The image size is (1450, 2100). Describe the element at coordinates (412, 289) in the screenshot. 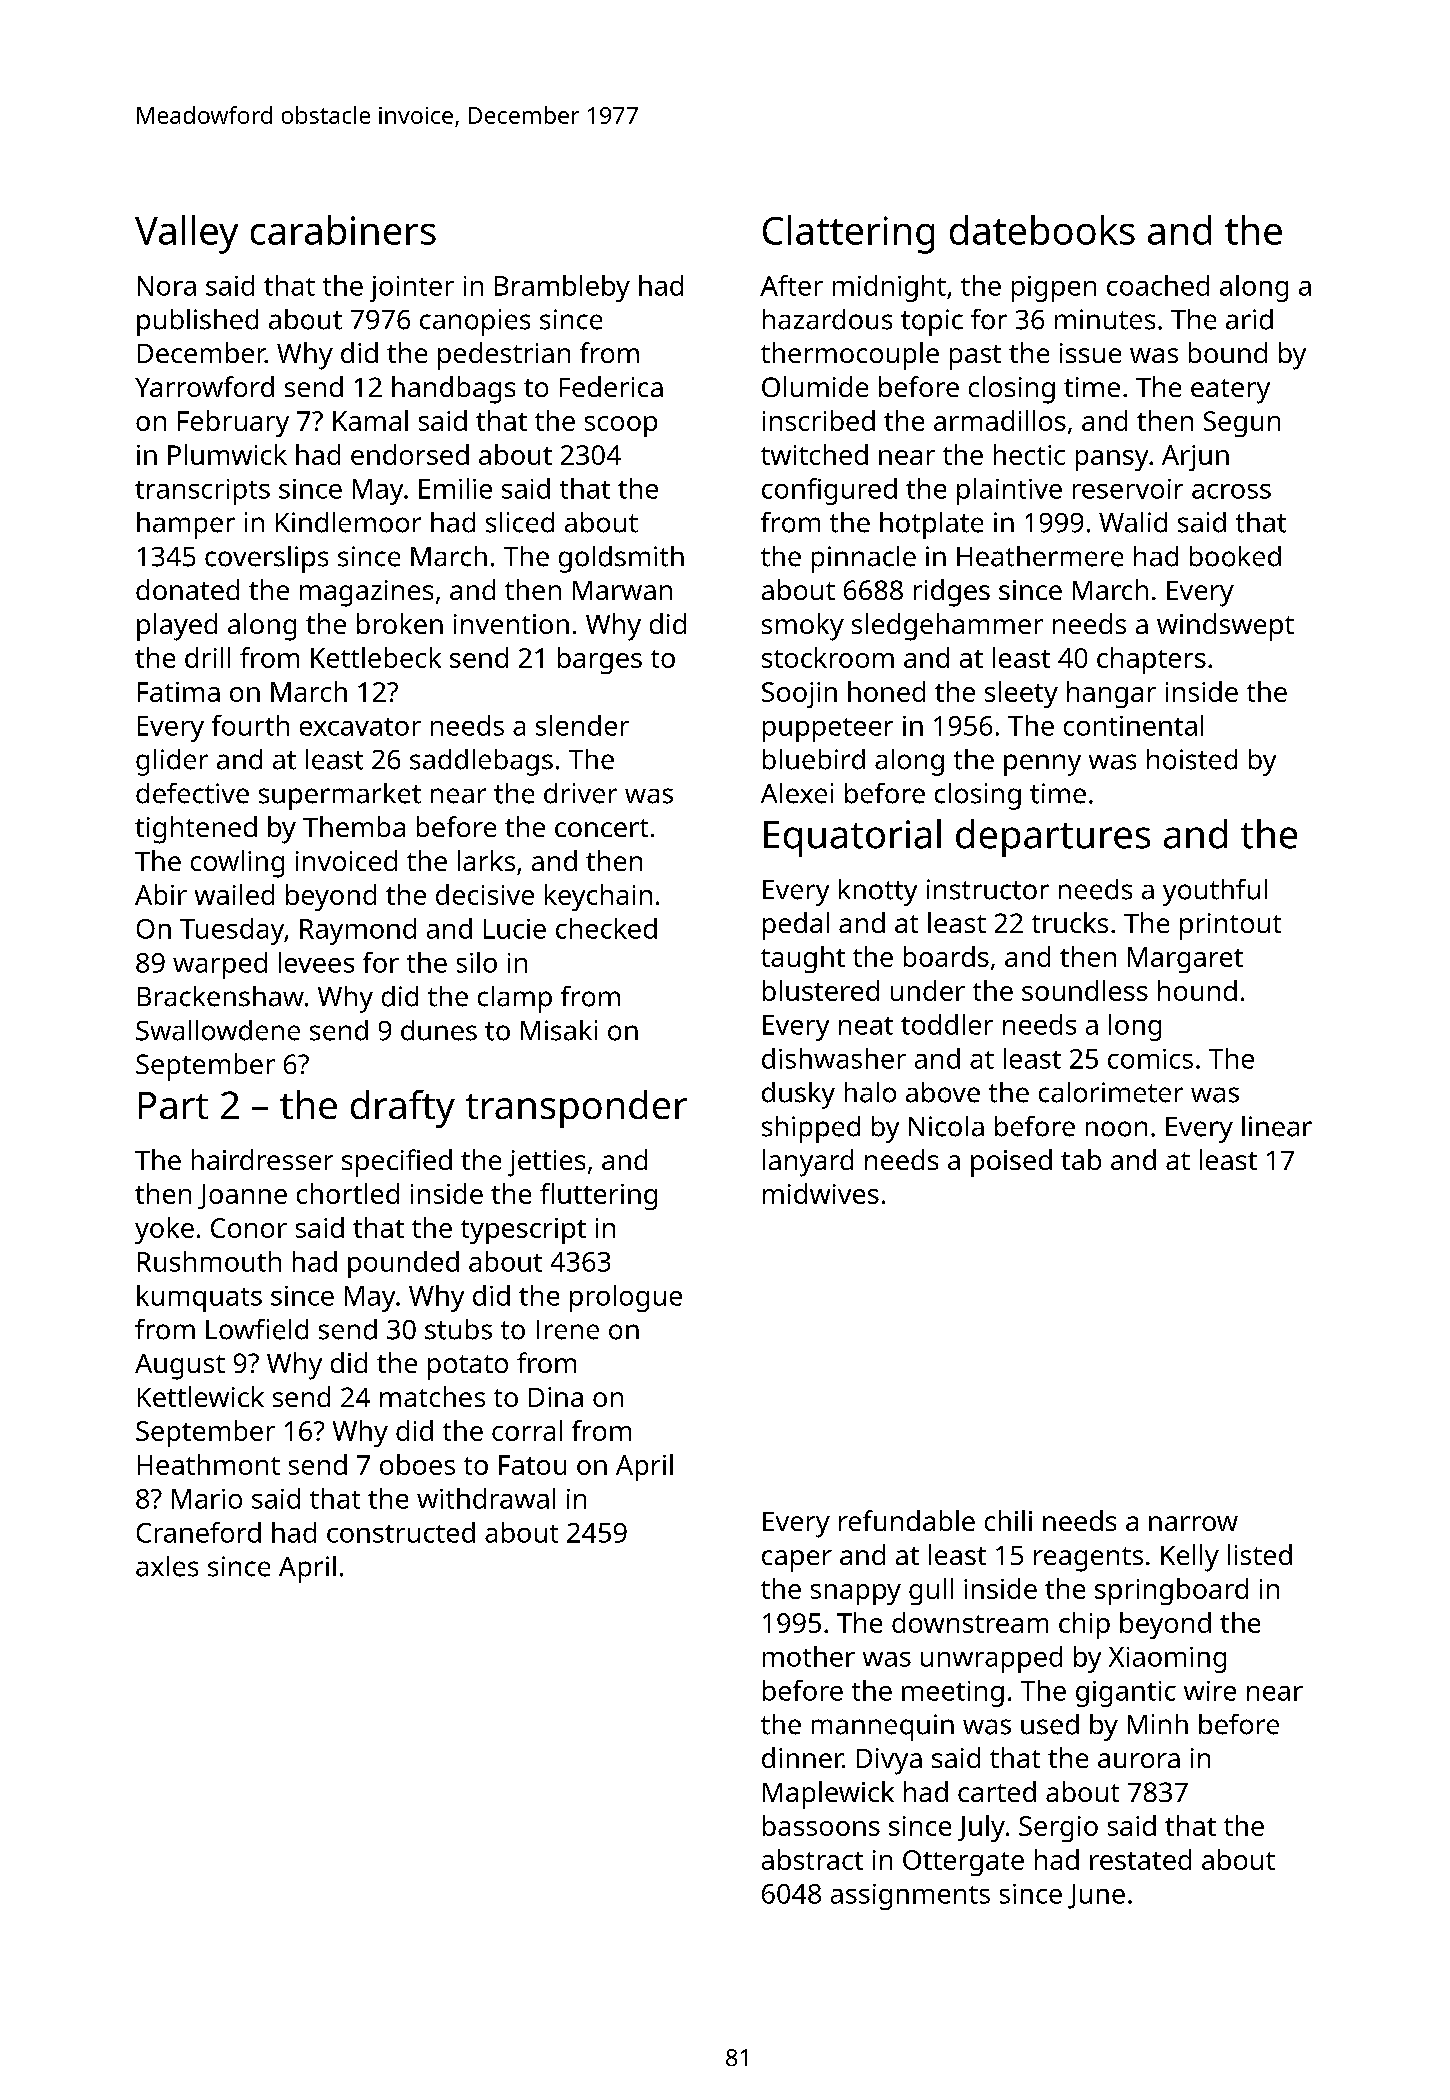

I see `jointer` at that location.
